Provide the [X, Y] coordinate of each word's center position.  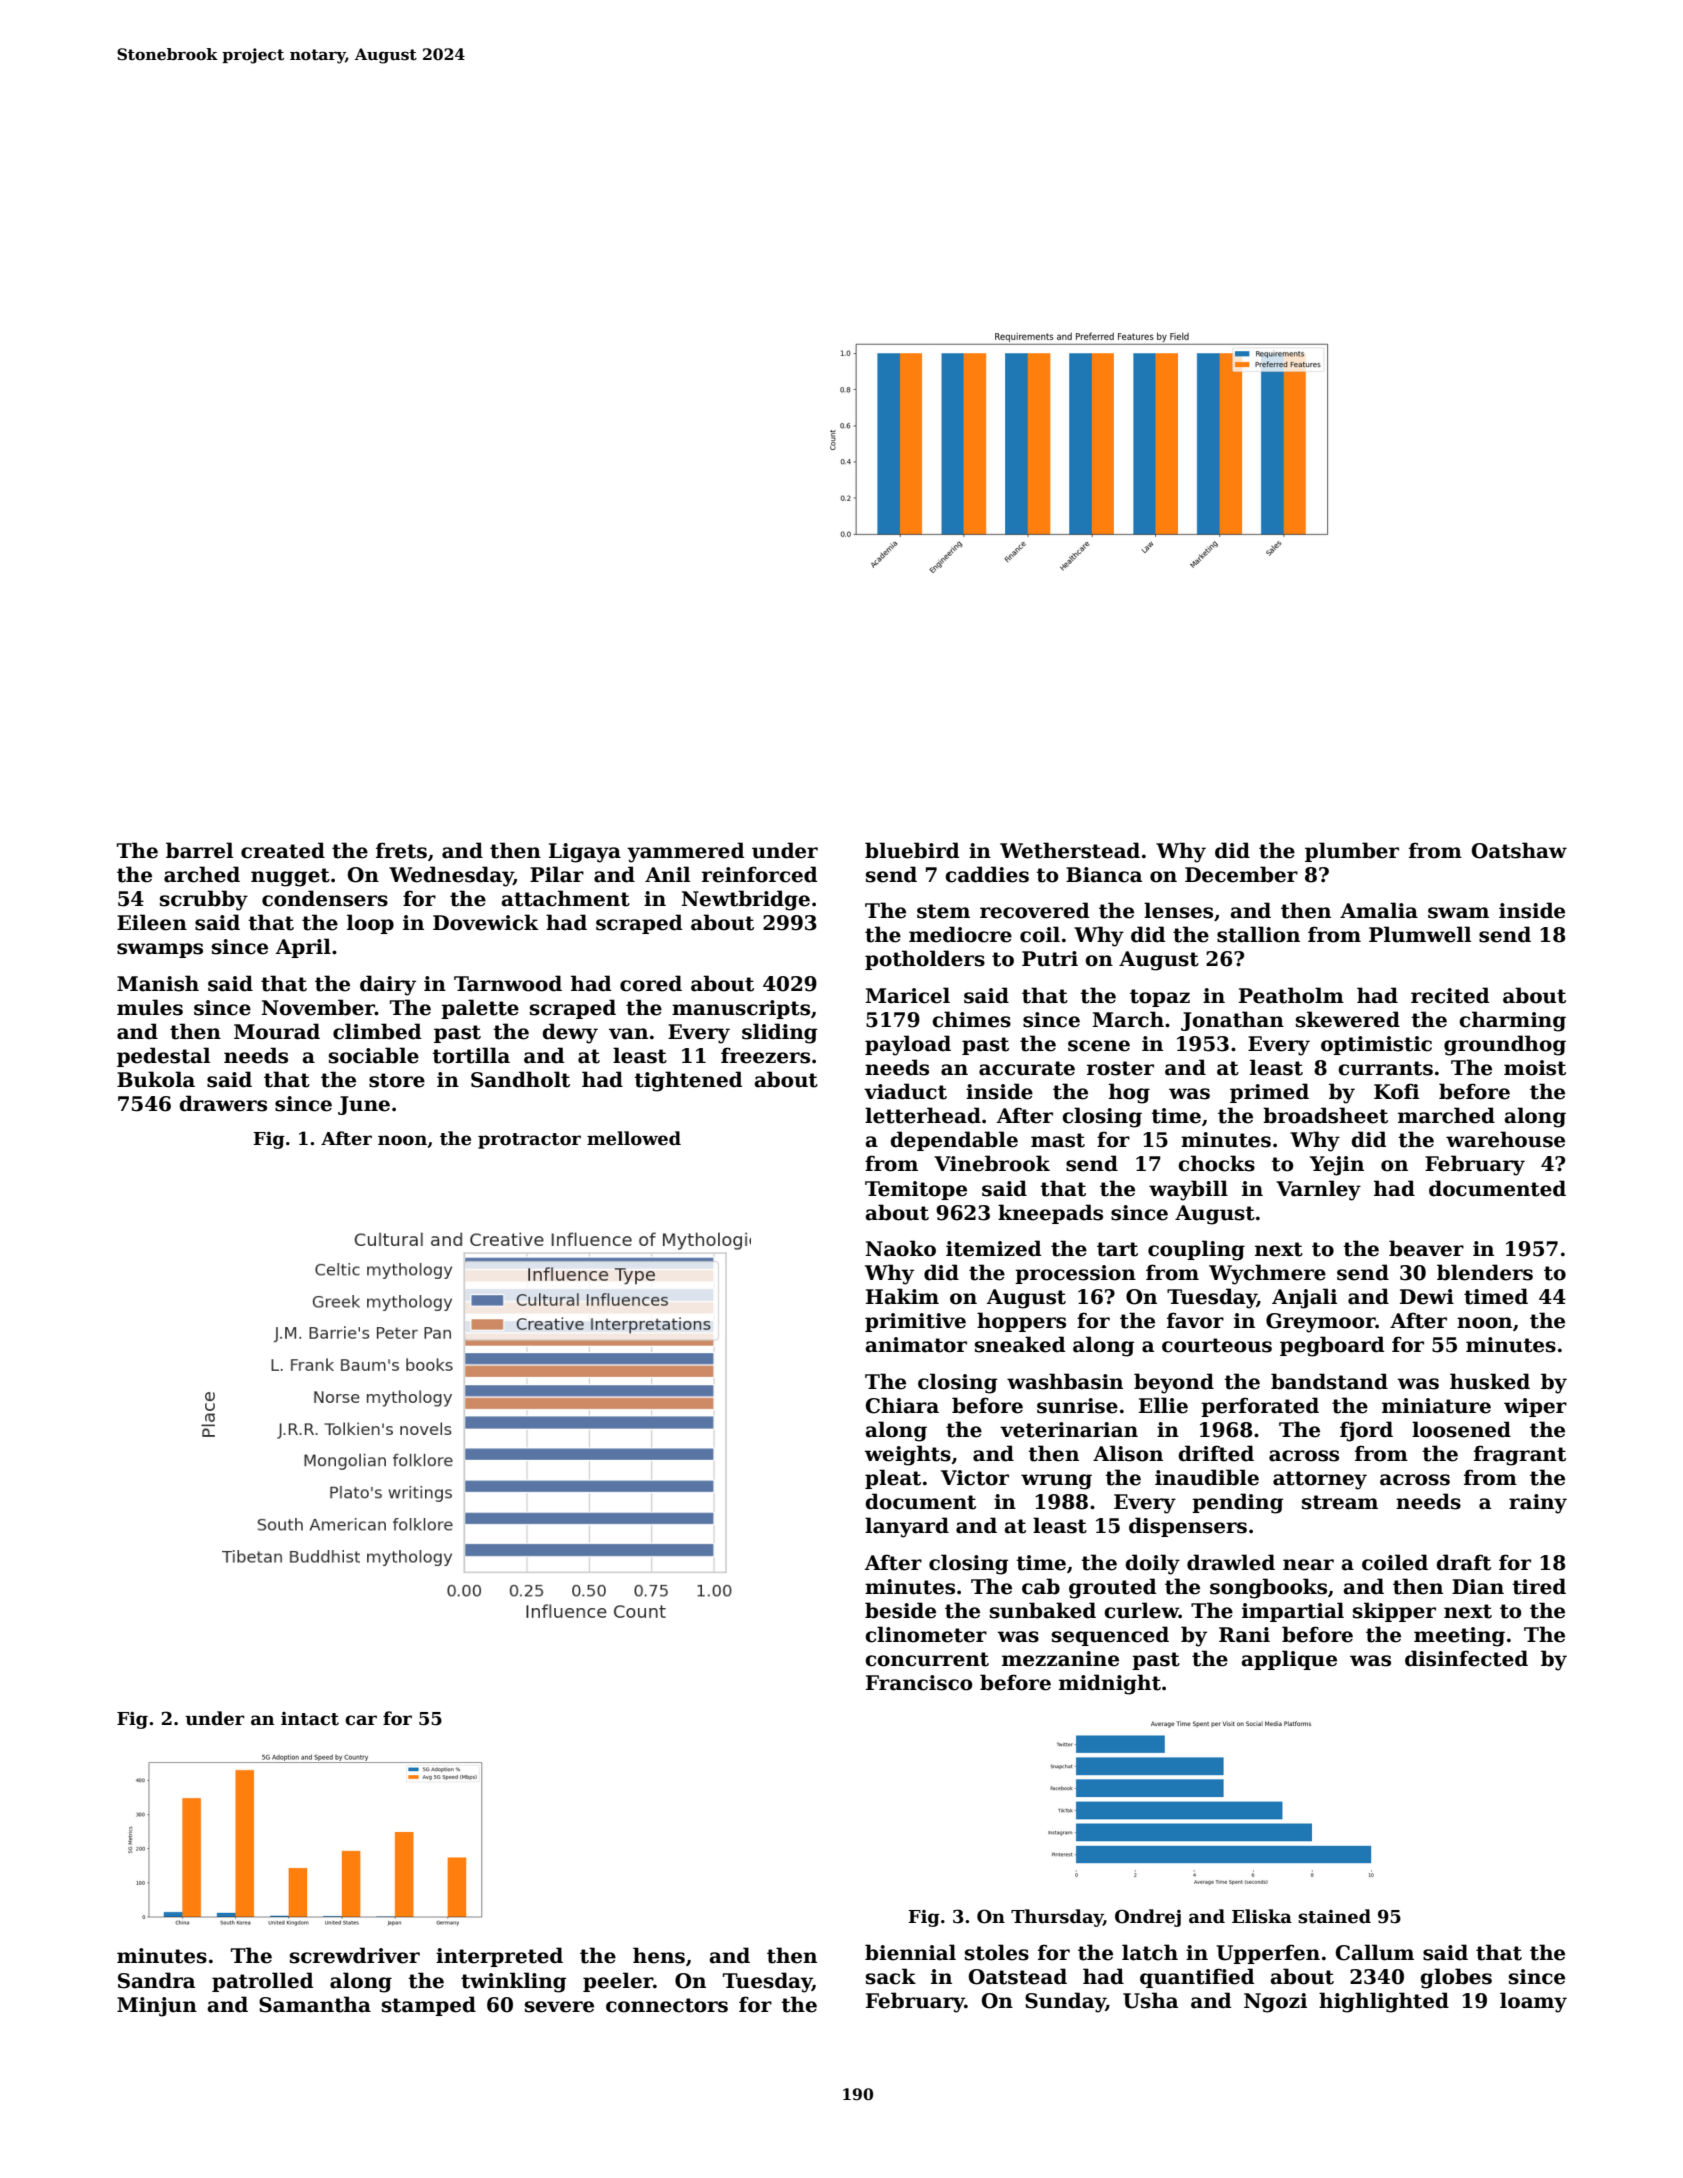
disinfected [1466, 1658]
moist [1535, 1068]
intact [310, 1719]
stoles [997, 1952]
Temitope [916, 1190]
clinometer [926, 1634]
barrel [199, 850]
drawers [223, 1103]
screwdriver [355, 1955]
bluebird [912, 850]
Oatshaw [1519, 850]
